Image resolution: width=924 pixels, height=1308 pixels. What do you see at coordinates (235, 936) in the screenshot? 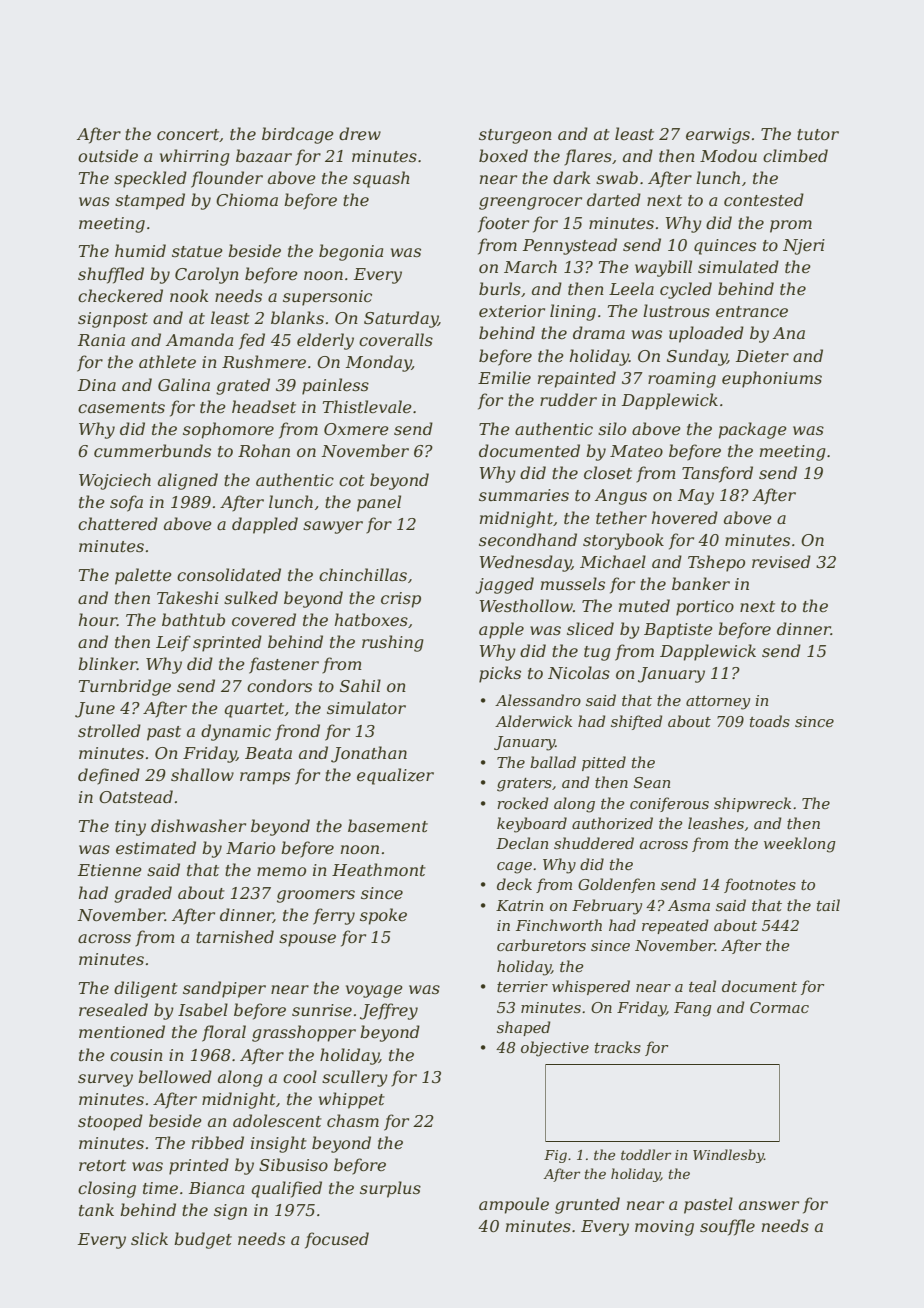
I see `tarnished` at bounding box center [235, 936].
